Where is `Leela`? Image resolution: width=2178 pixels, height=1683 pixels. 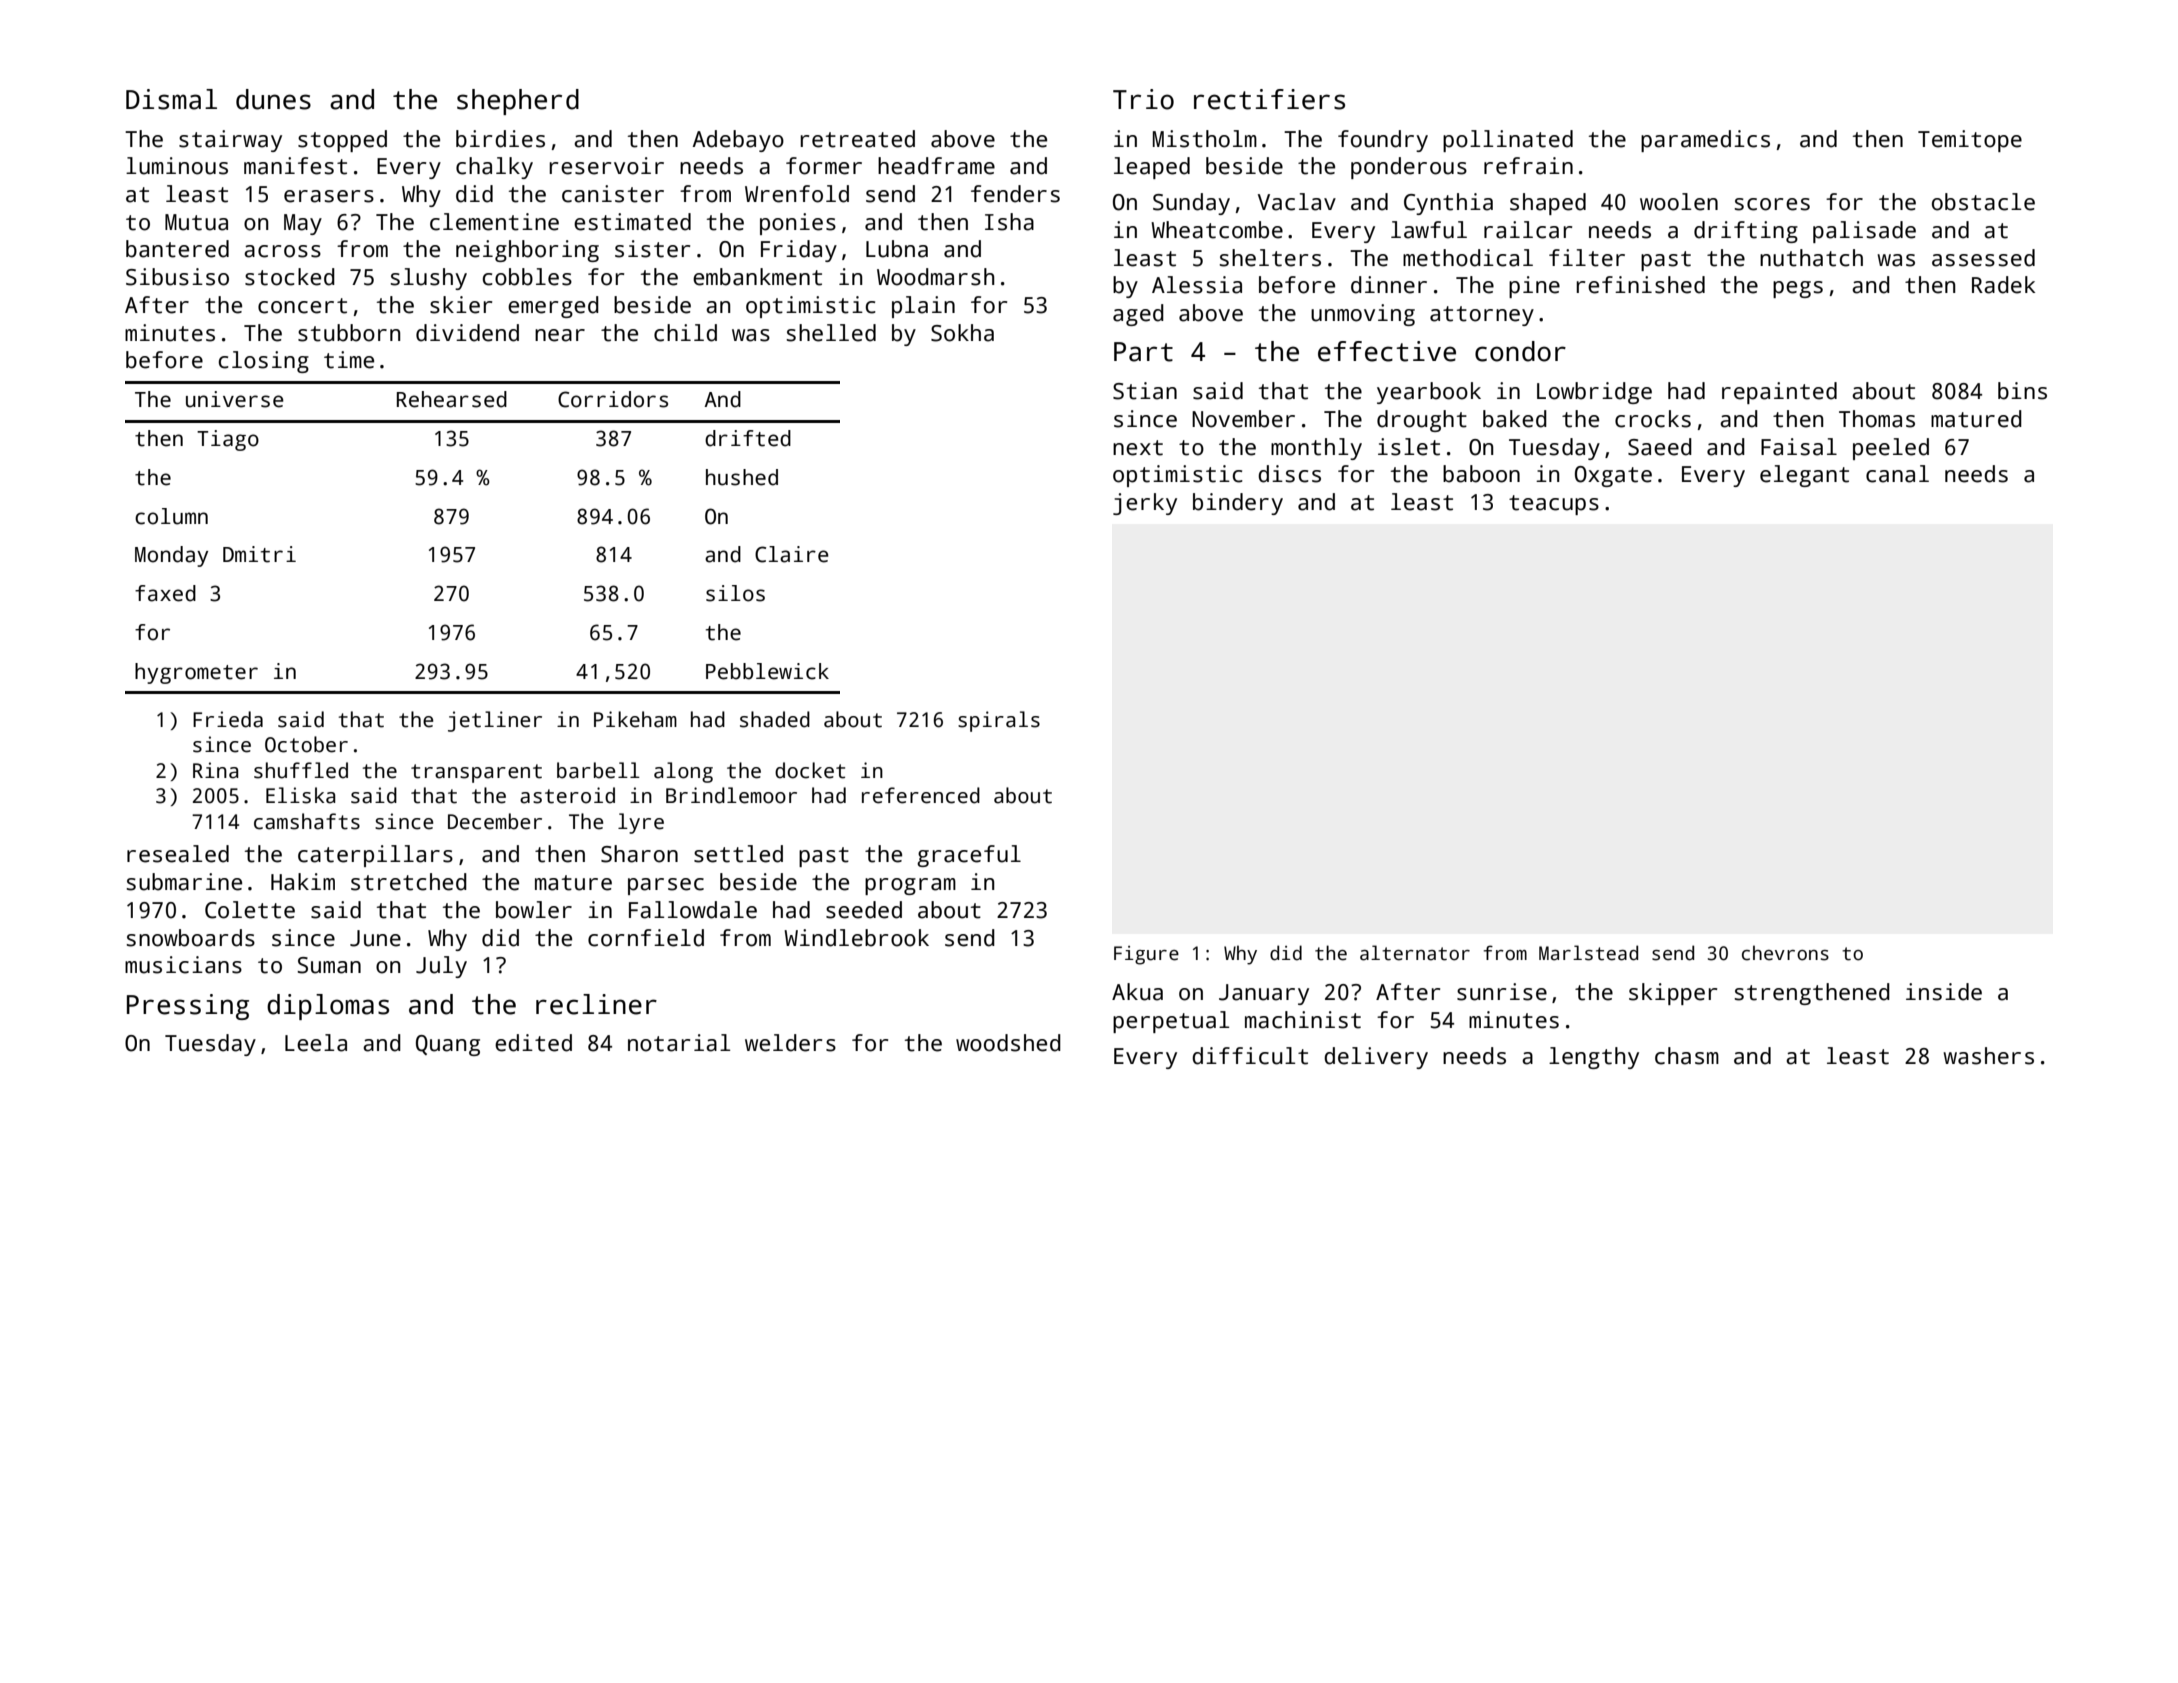 Leela is located at coordinates (316, 1043).
